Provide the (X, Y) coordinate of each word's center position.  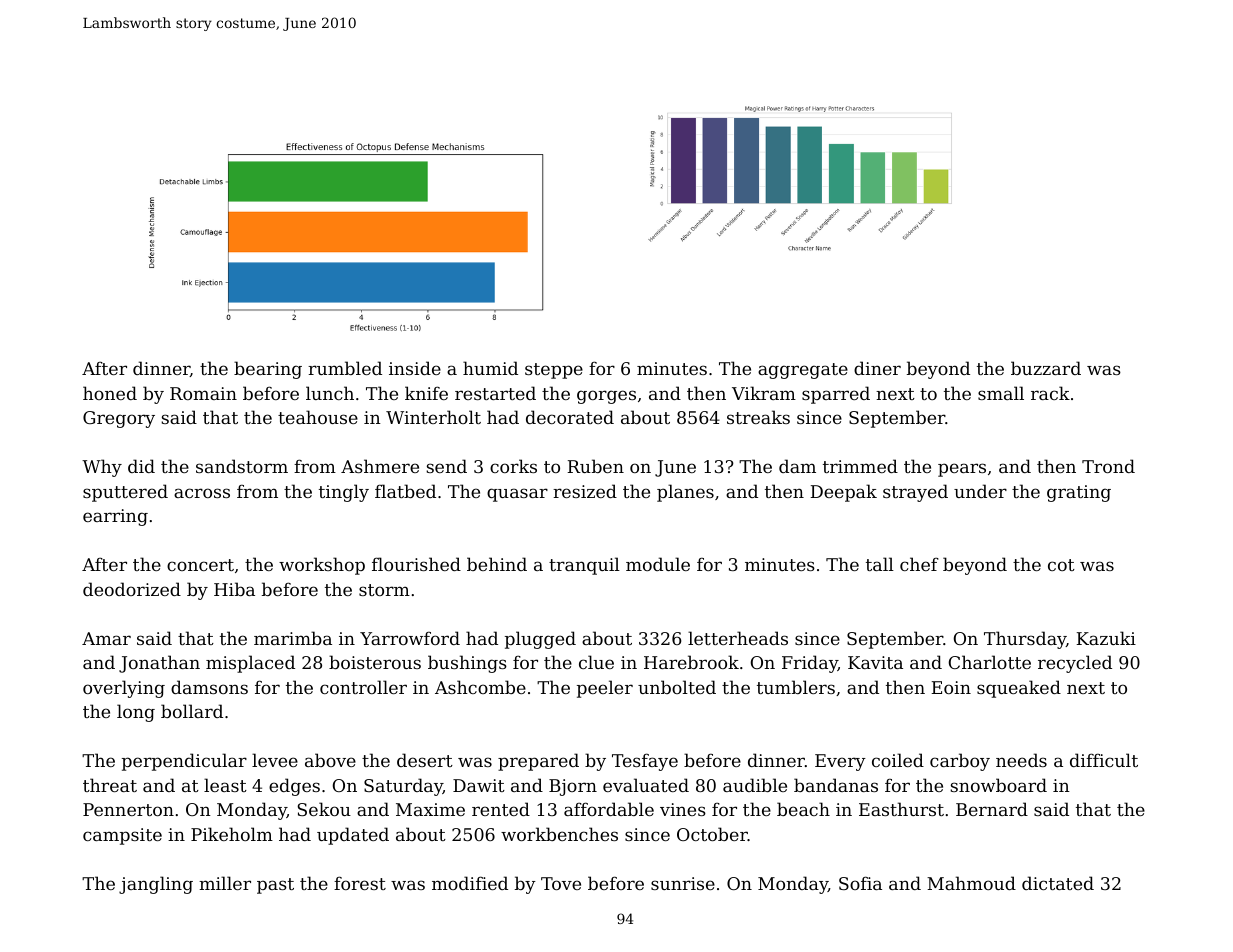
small (1001, 393)
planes (685, 493)
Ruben (595, 466)
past (275, 886)
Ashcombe (480, 687)
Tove (561, 883)
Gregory (119, 419)
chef (919, 564)
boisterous (375, 662)
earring (115, 517)
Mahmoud (971, 883)
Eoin (951, 687)
